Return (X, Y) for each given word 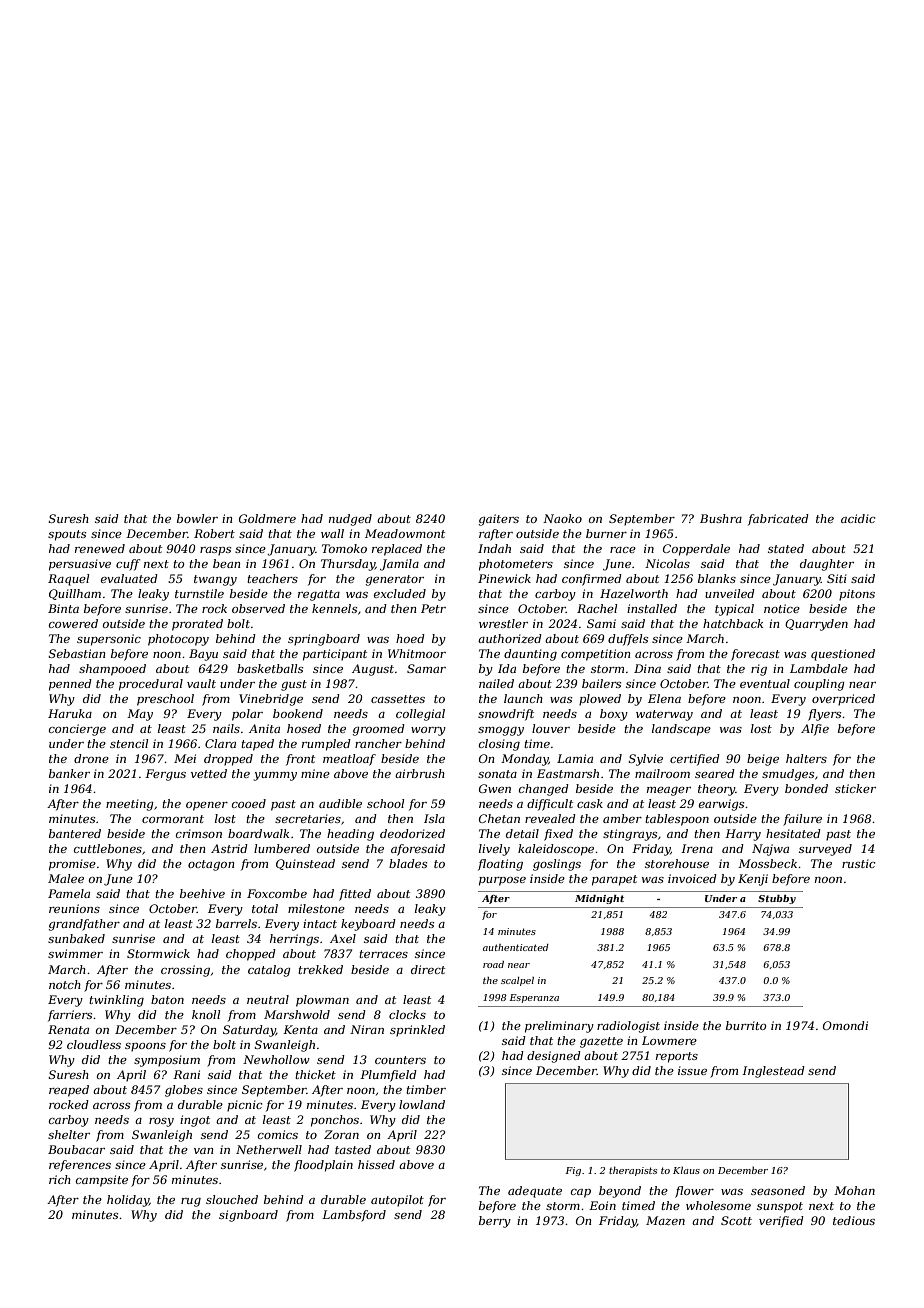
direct (428, 969)
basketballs (270, 668)
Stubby (777, 899)
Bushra (721, 518)
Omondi (845, 1025)
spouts (67, 535)
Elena (664, 698)
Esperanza (534, 998)
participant (335, 655)
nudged (350, 520)
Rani (186, 1074)
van (203, 1151)
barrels (236, 923)
